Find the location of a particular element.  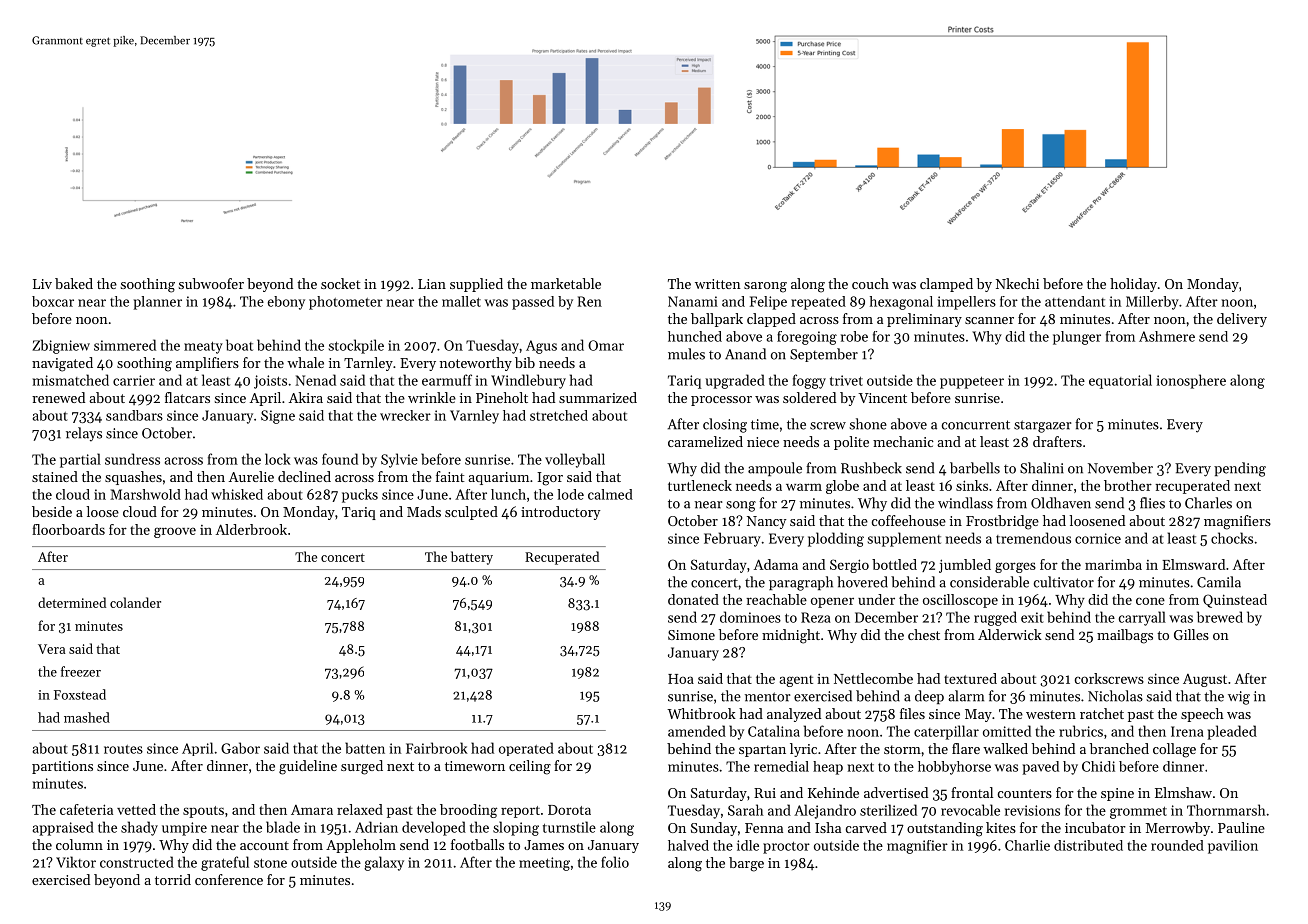

Sarah is located at coordinates (746, 810).
